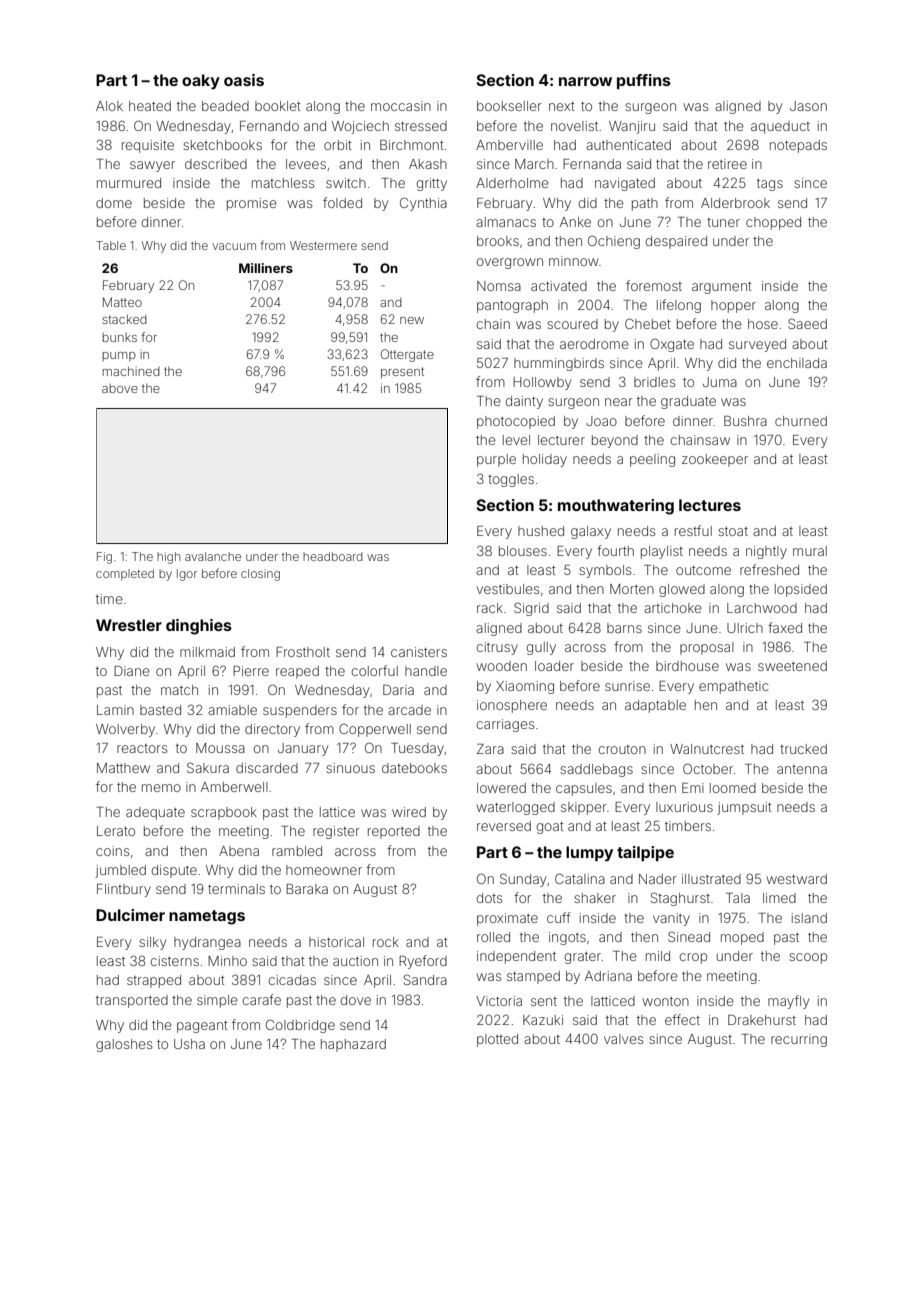 Image resolution: width=924 pixels, height=1308 pixels. What do you see at coordinates (129, 183) in the screenshot?
I see `murmured` at bounding box center [129, 183].
